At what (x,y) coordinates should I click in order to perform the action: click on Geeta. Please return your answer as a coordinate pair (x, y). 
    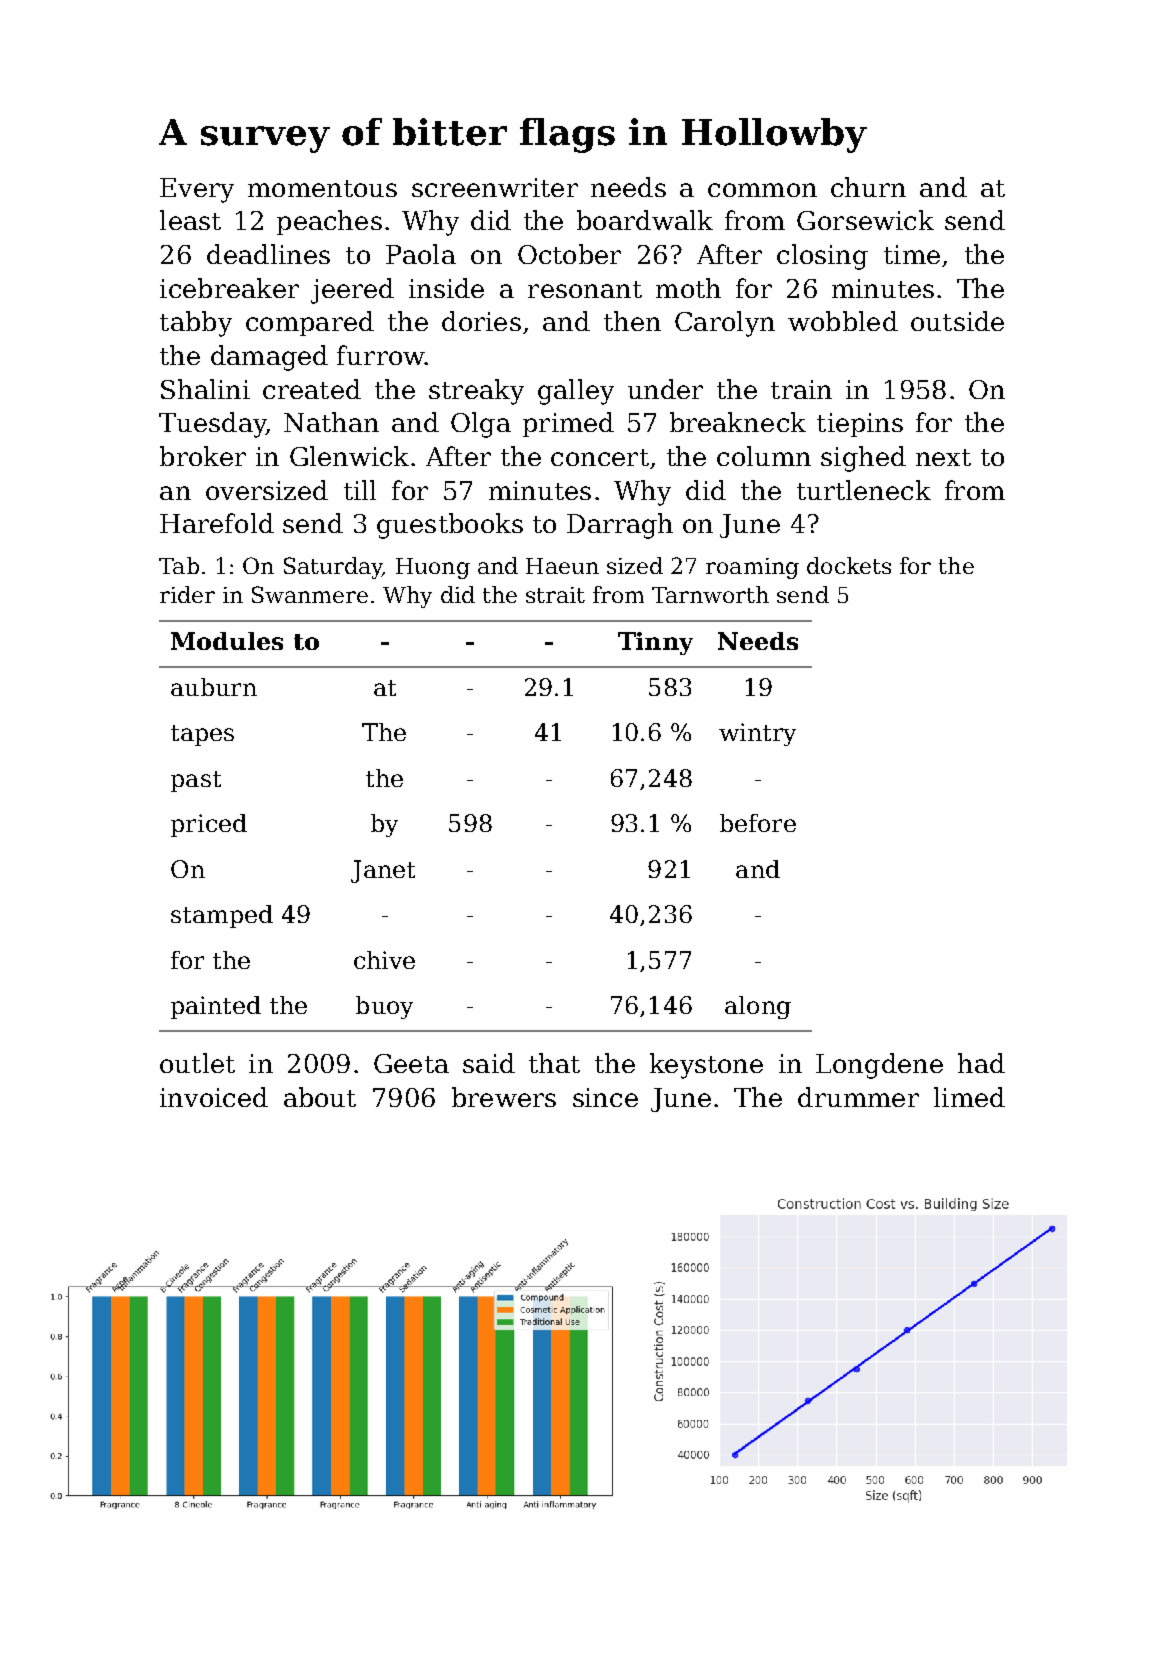
    Looking at the image, I should click on (411, 1063).
